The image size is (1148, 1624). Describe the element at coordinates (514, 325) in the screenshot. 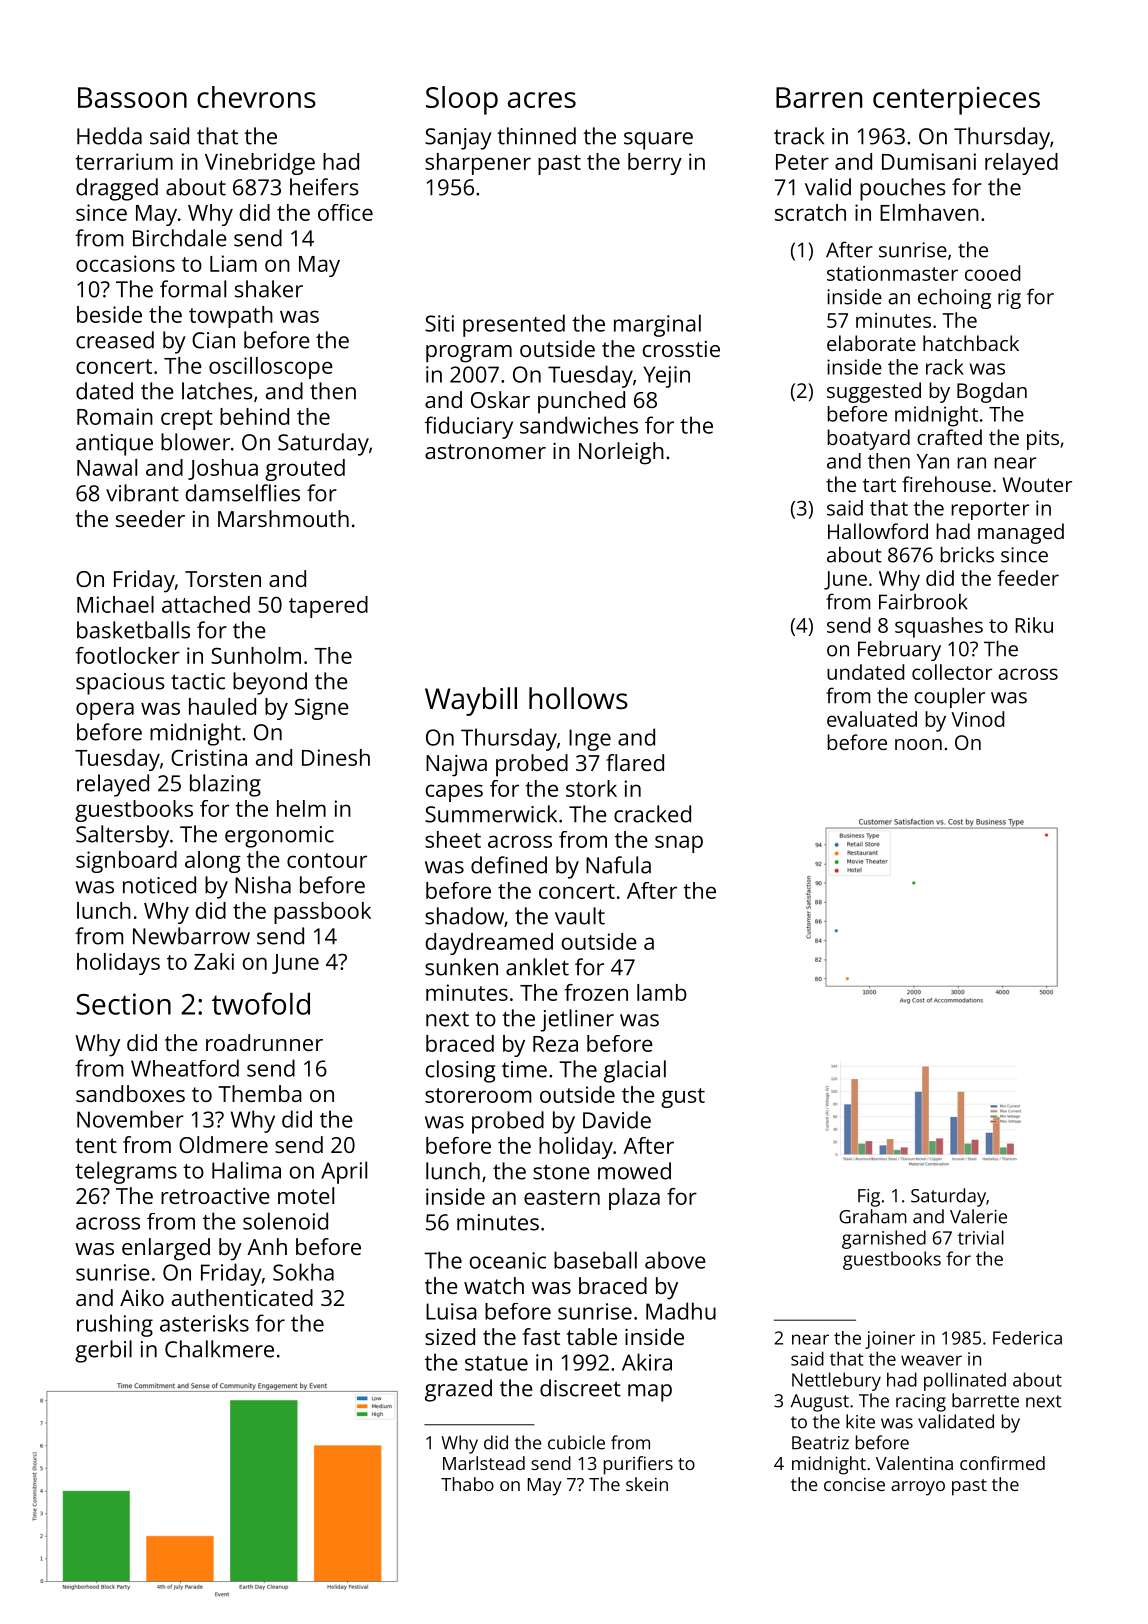

I see `presented` at that location.
